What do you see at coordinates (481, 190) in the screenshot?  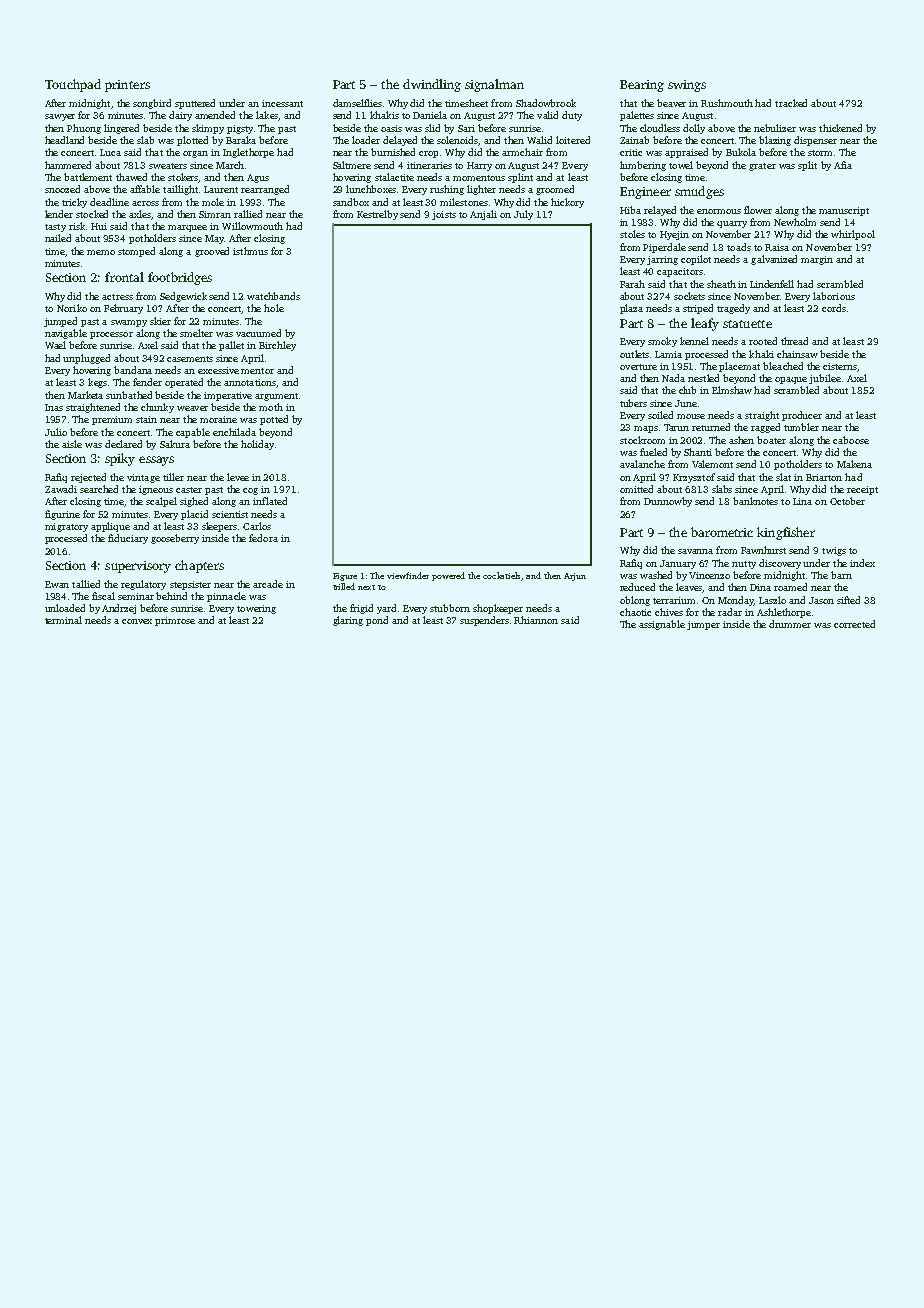 I see `lighter` at bounding box center [481, 190].
